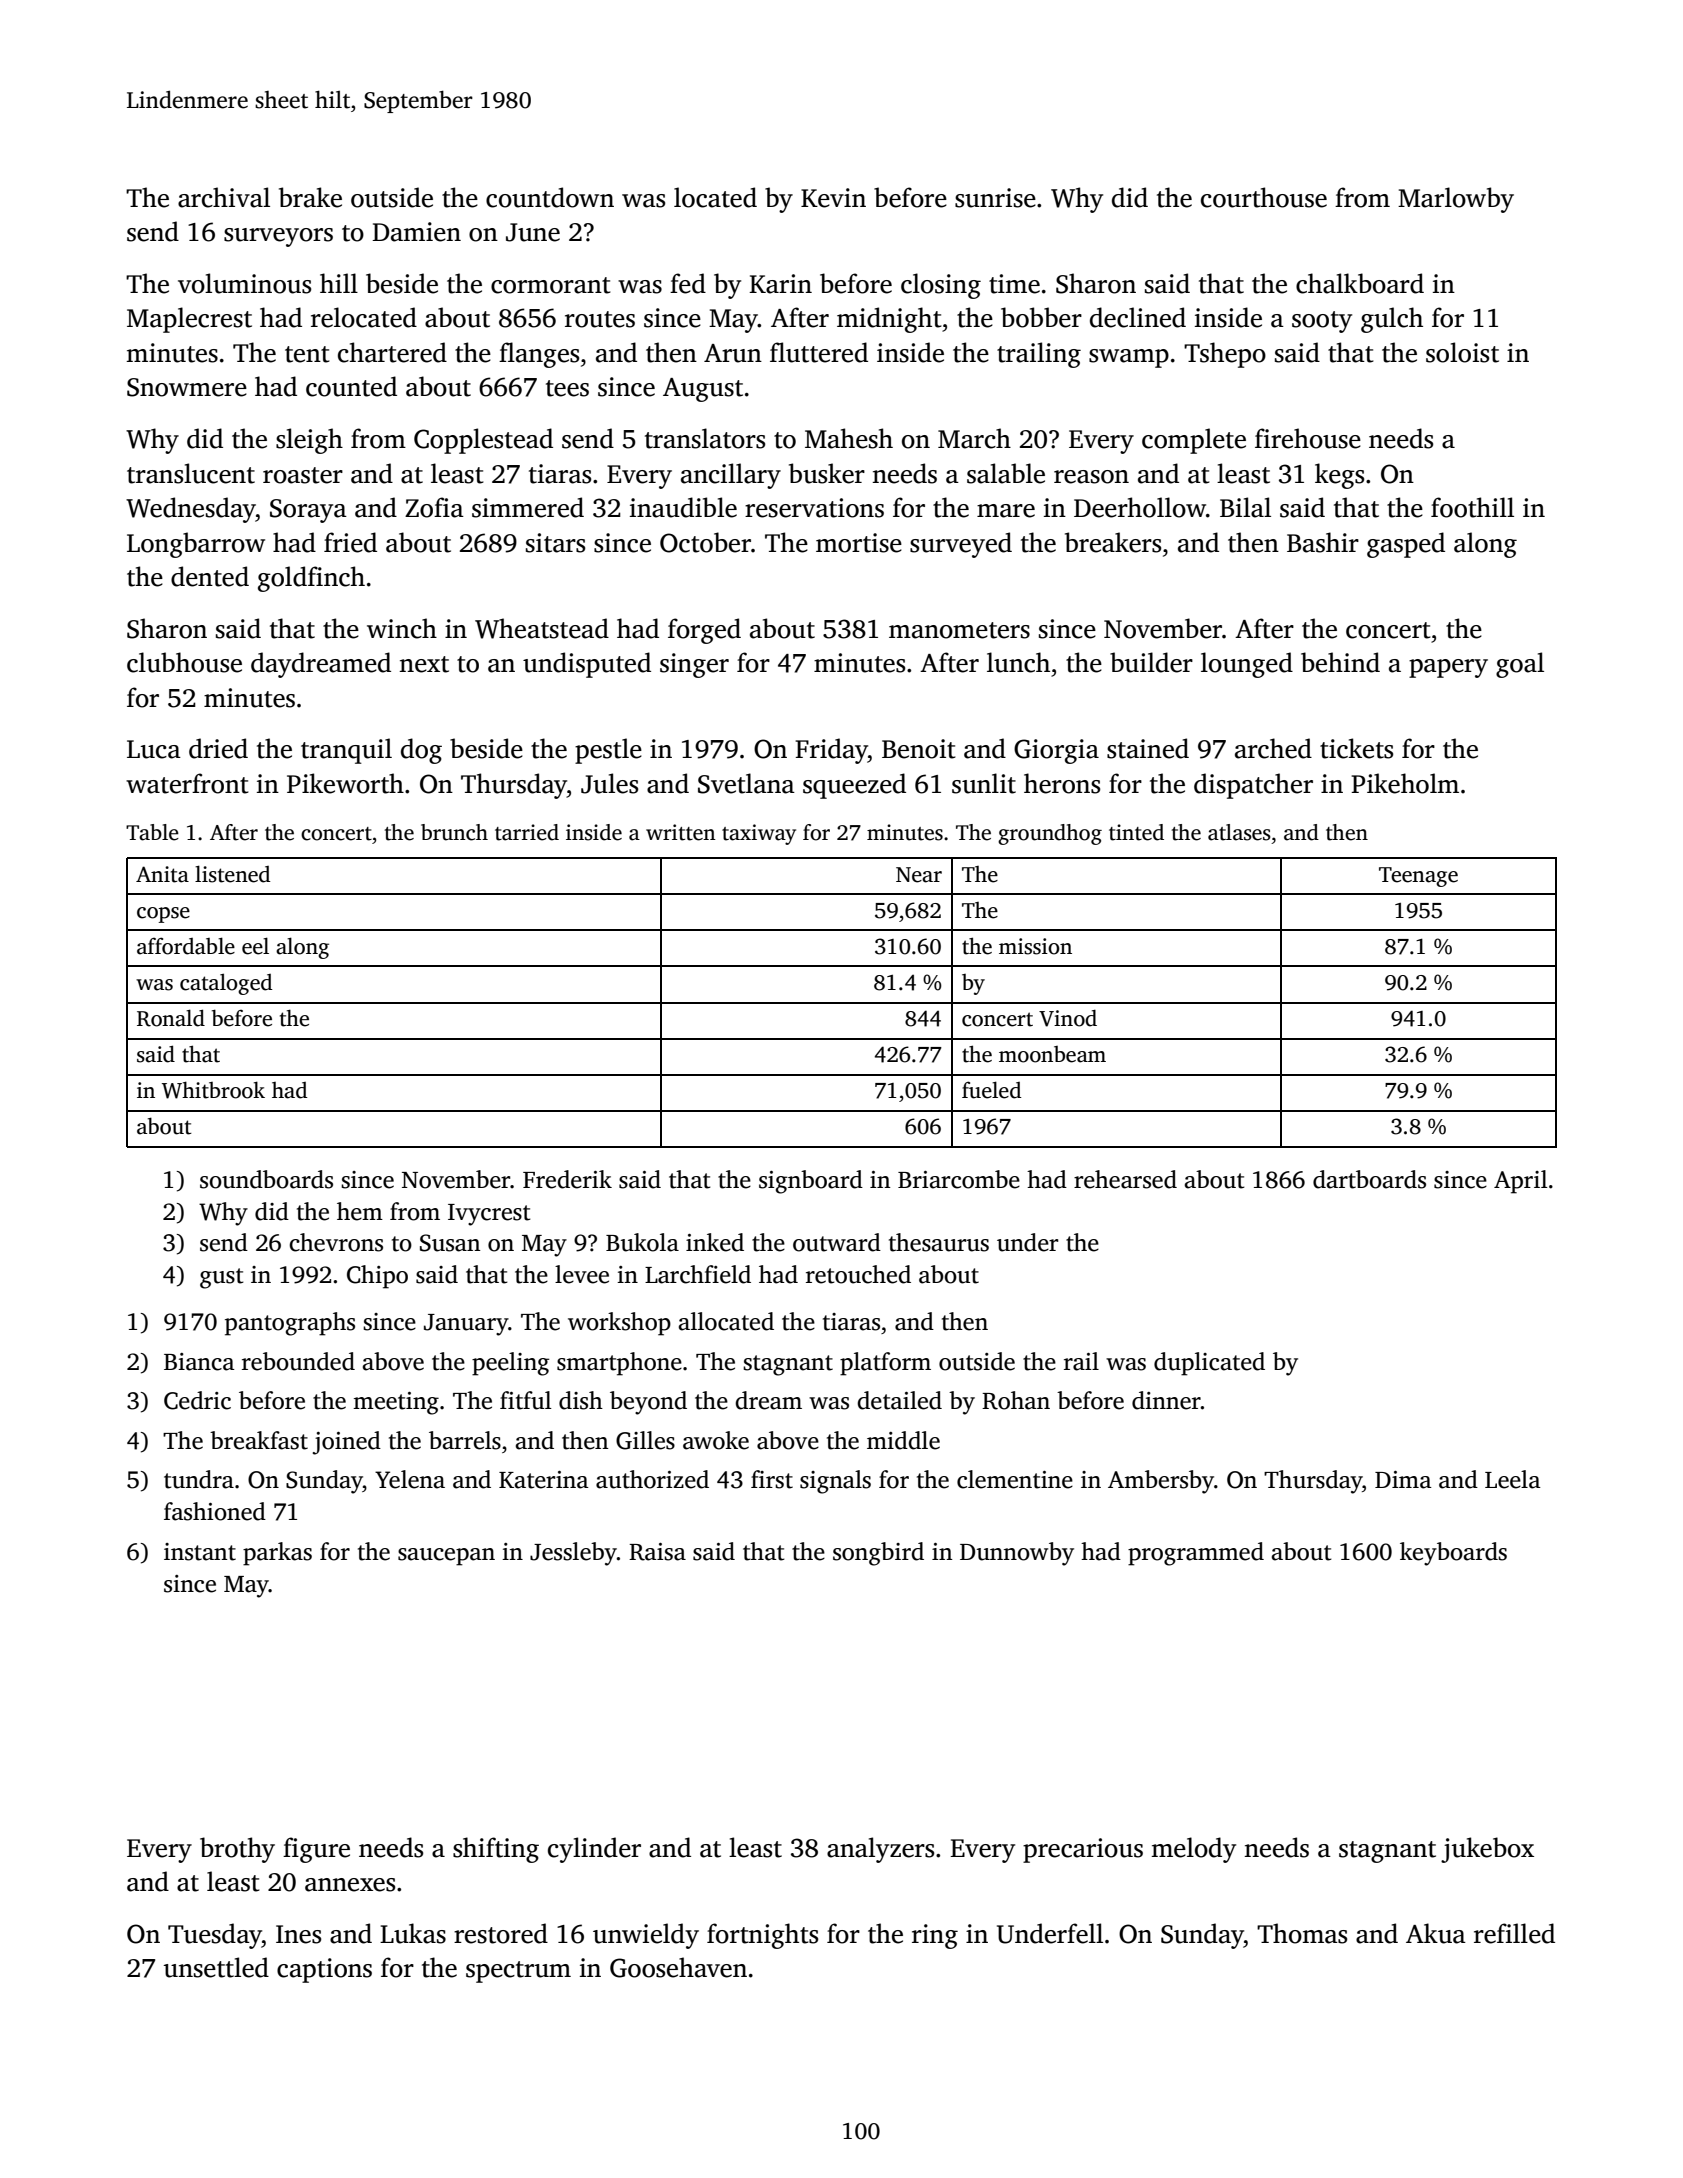  I want to click on Dunnowby, so click(1017, 1554).
